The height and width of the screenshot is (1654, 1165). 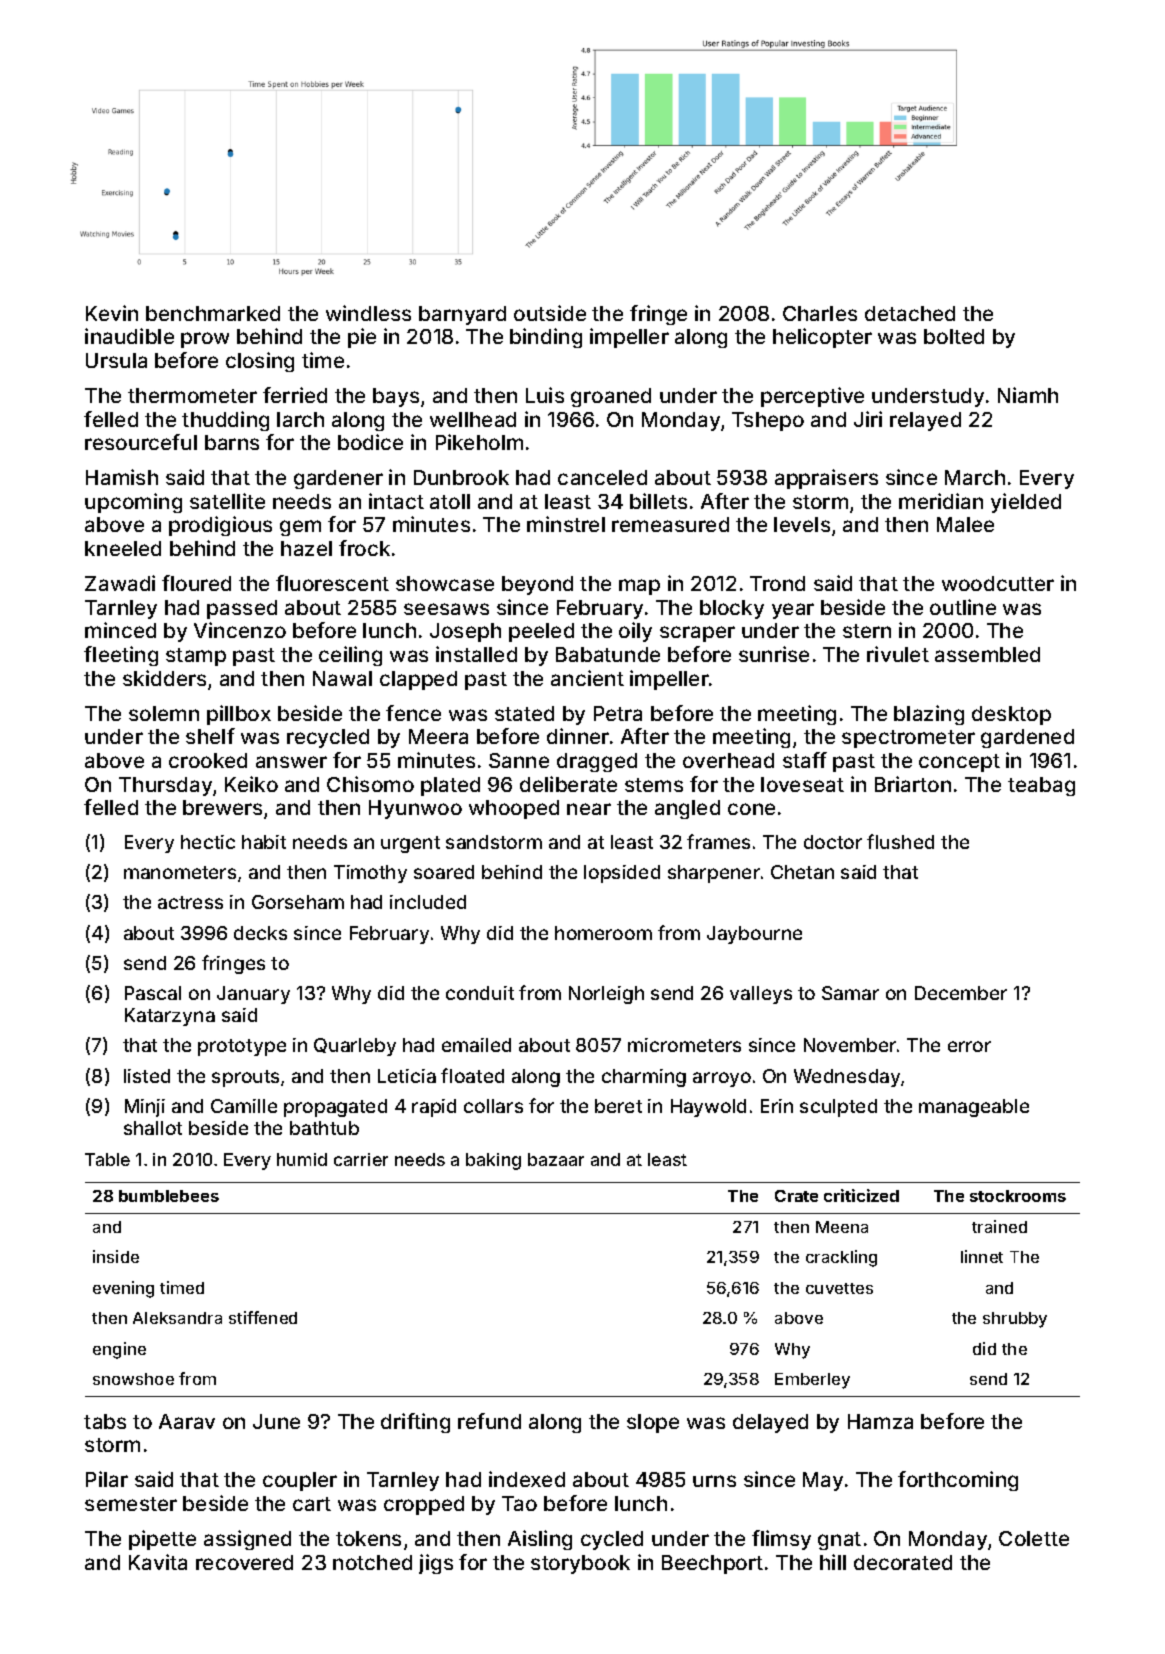 What do you see at coordinates (820, 313) in the screenshot?
I see `Charles` at bounding box center [820, 313].
